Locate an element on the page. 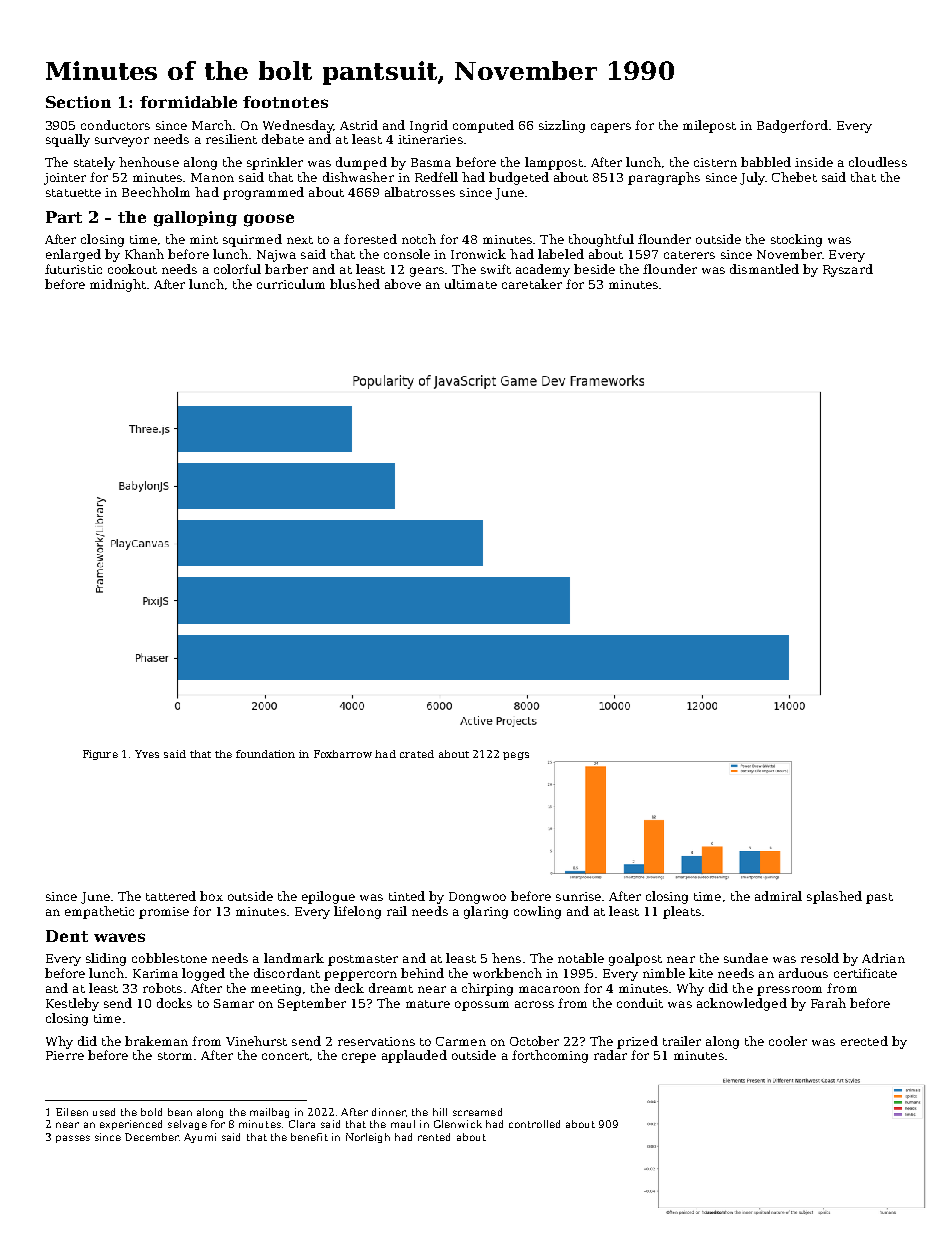 Image resolution: width=952 pixels, height=1233 pixels. Kestleby is located at coordinates (72, 1004).
